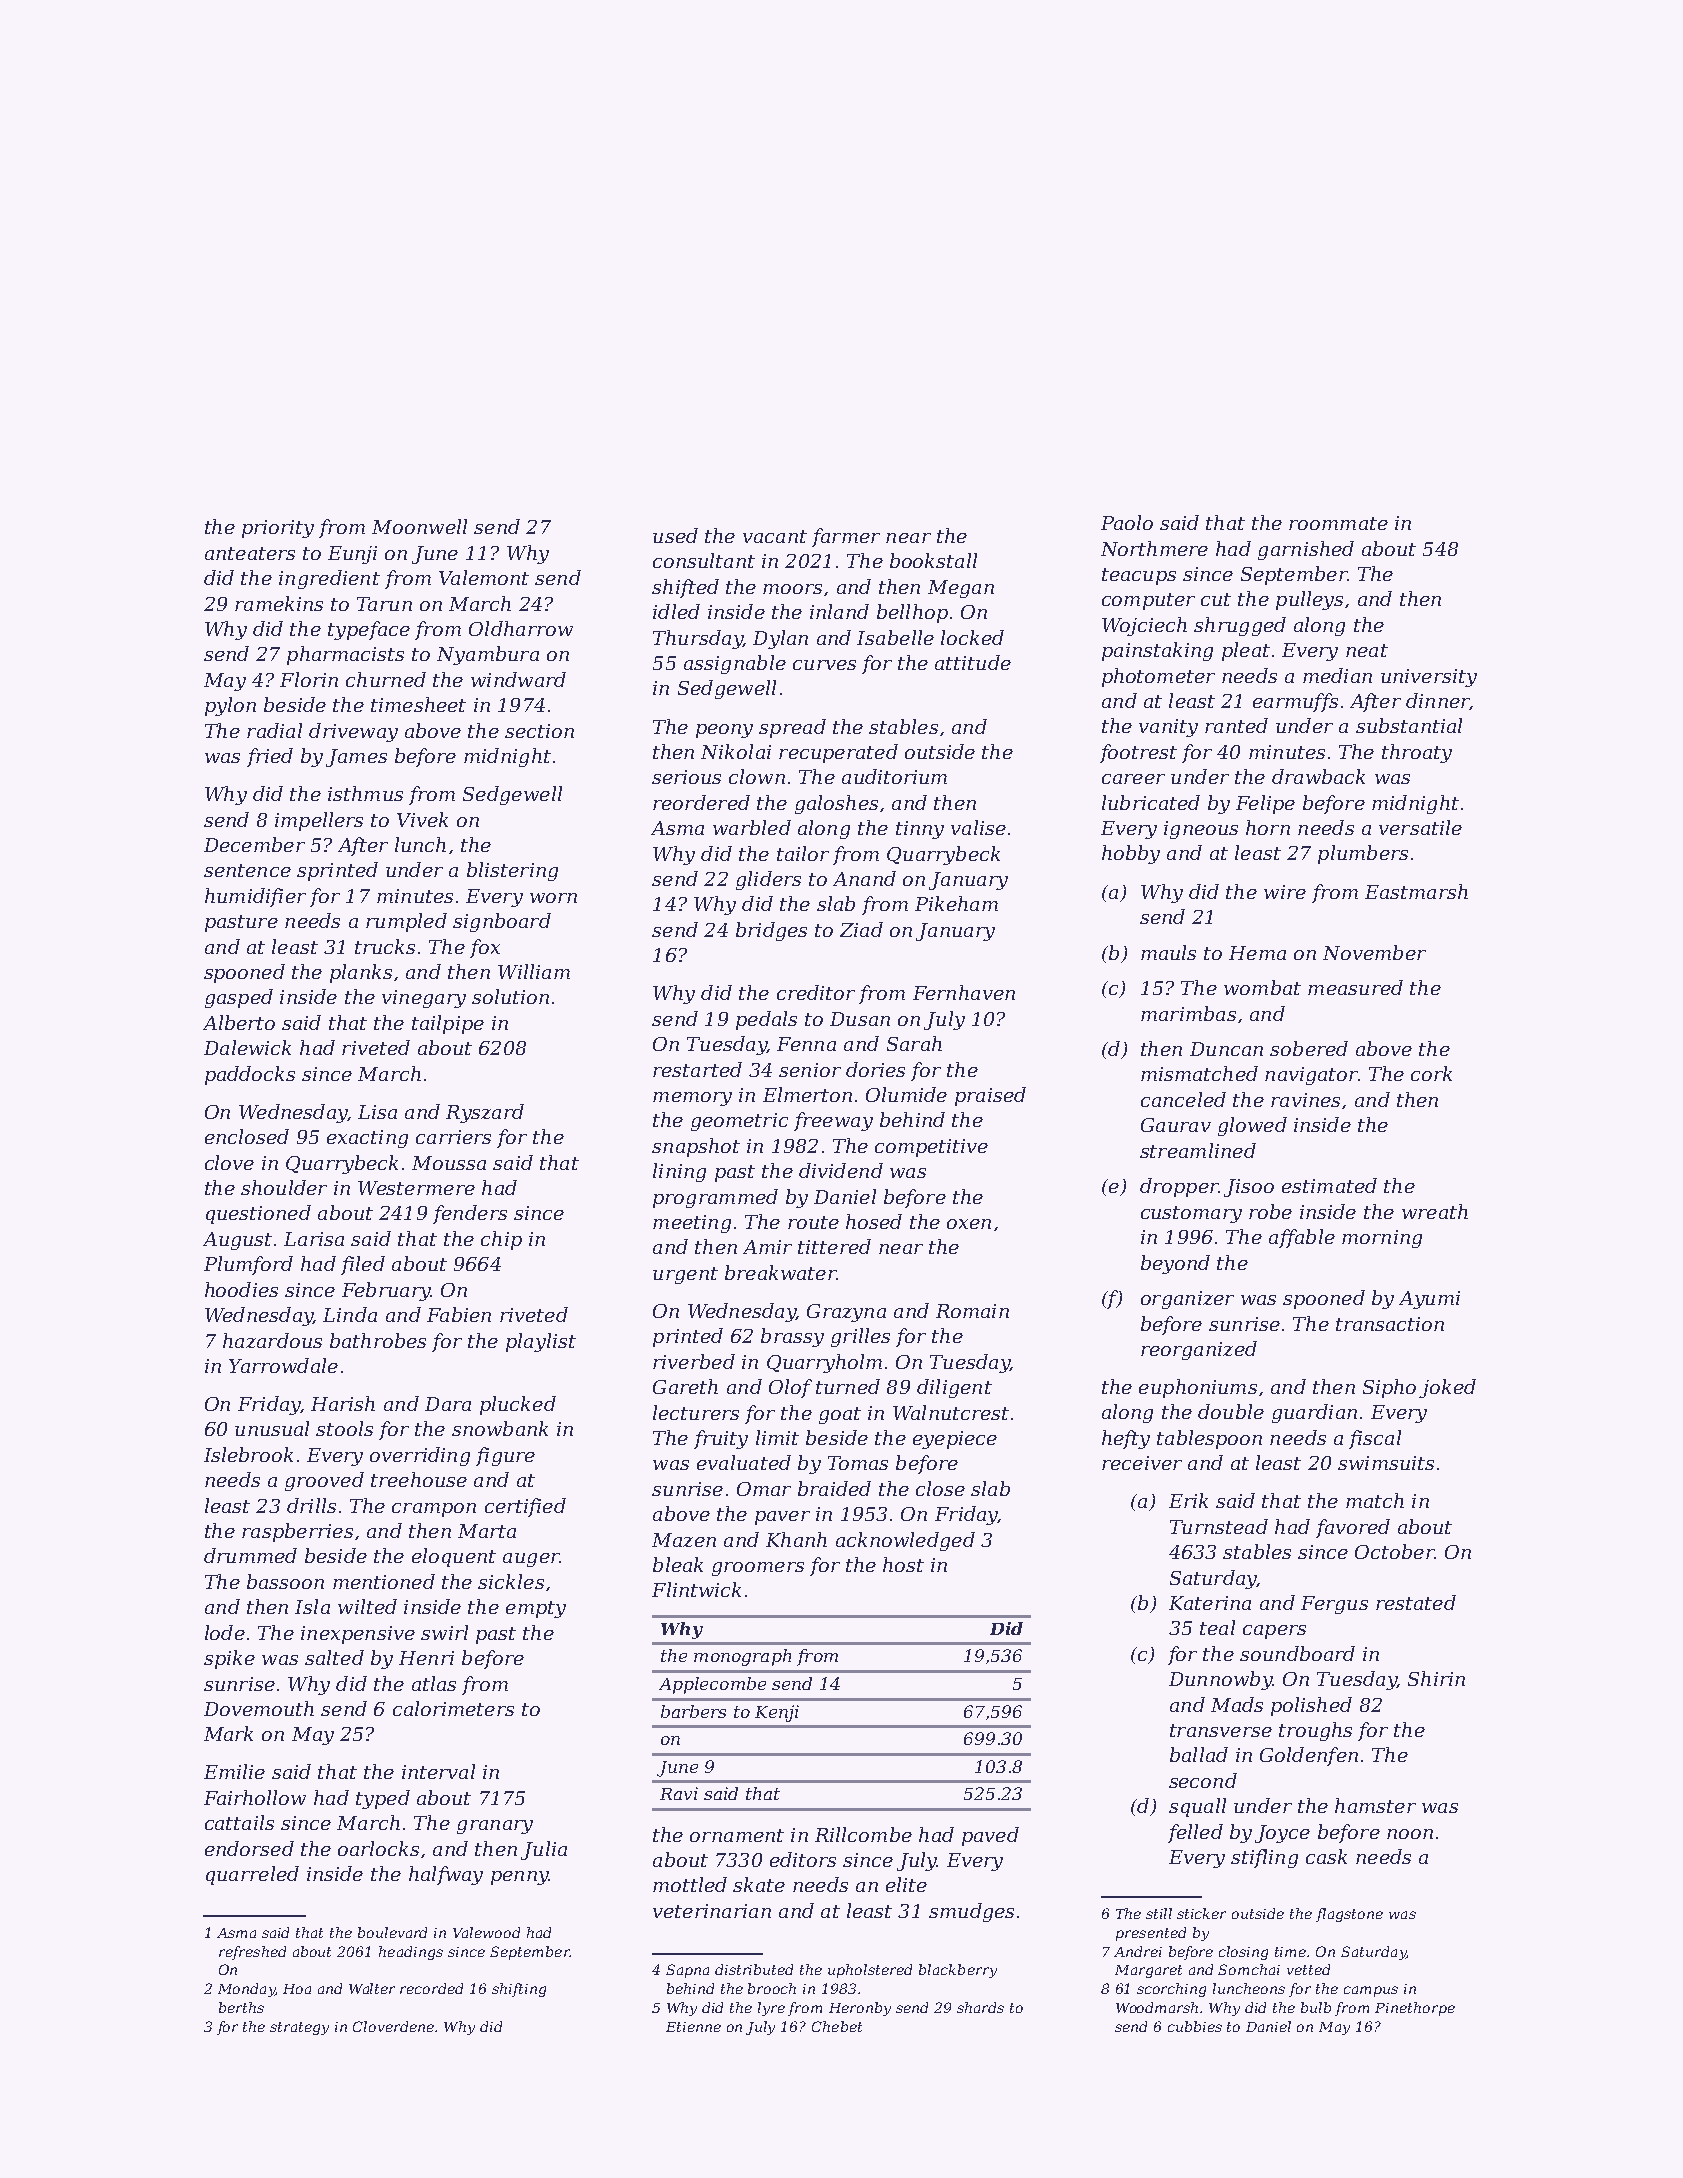  Describe the element at coordinates (1338, 523) in the page. I see `roommate` at that location.
